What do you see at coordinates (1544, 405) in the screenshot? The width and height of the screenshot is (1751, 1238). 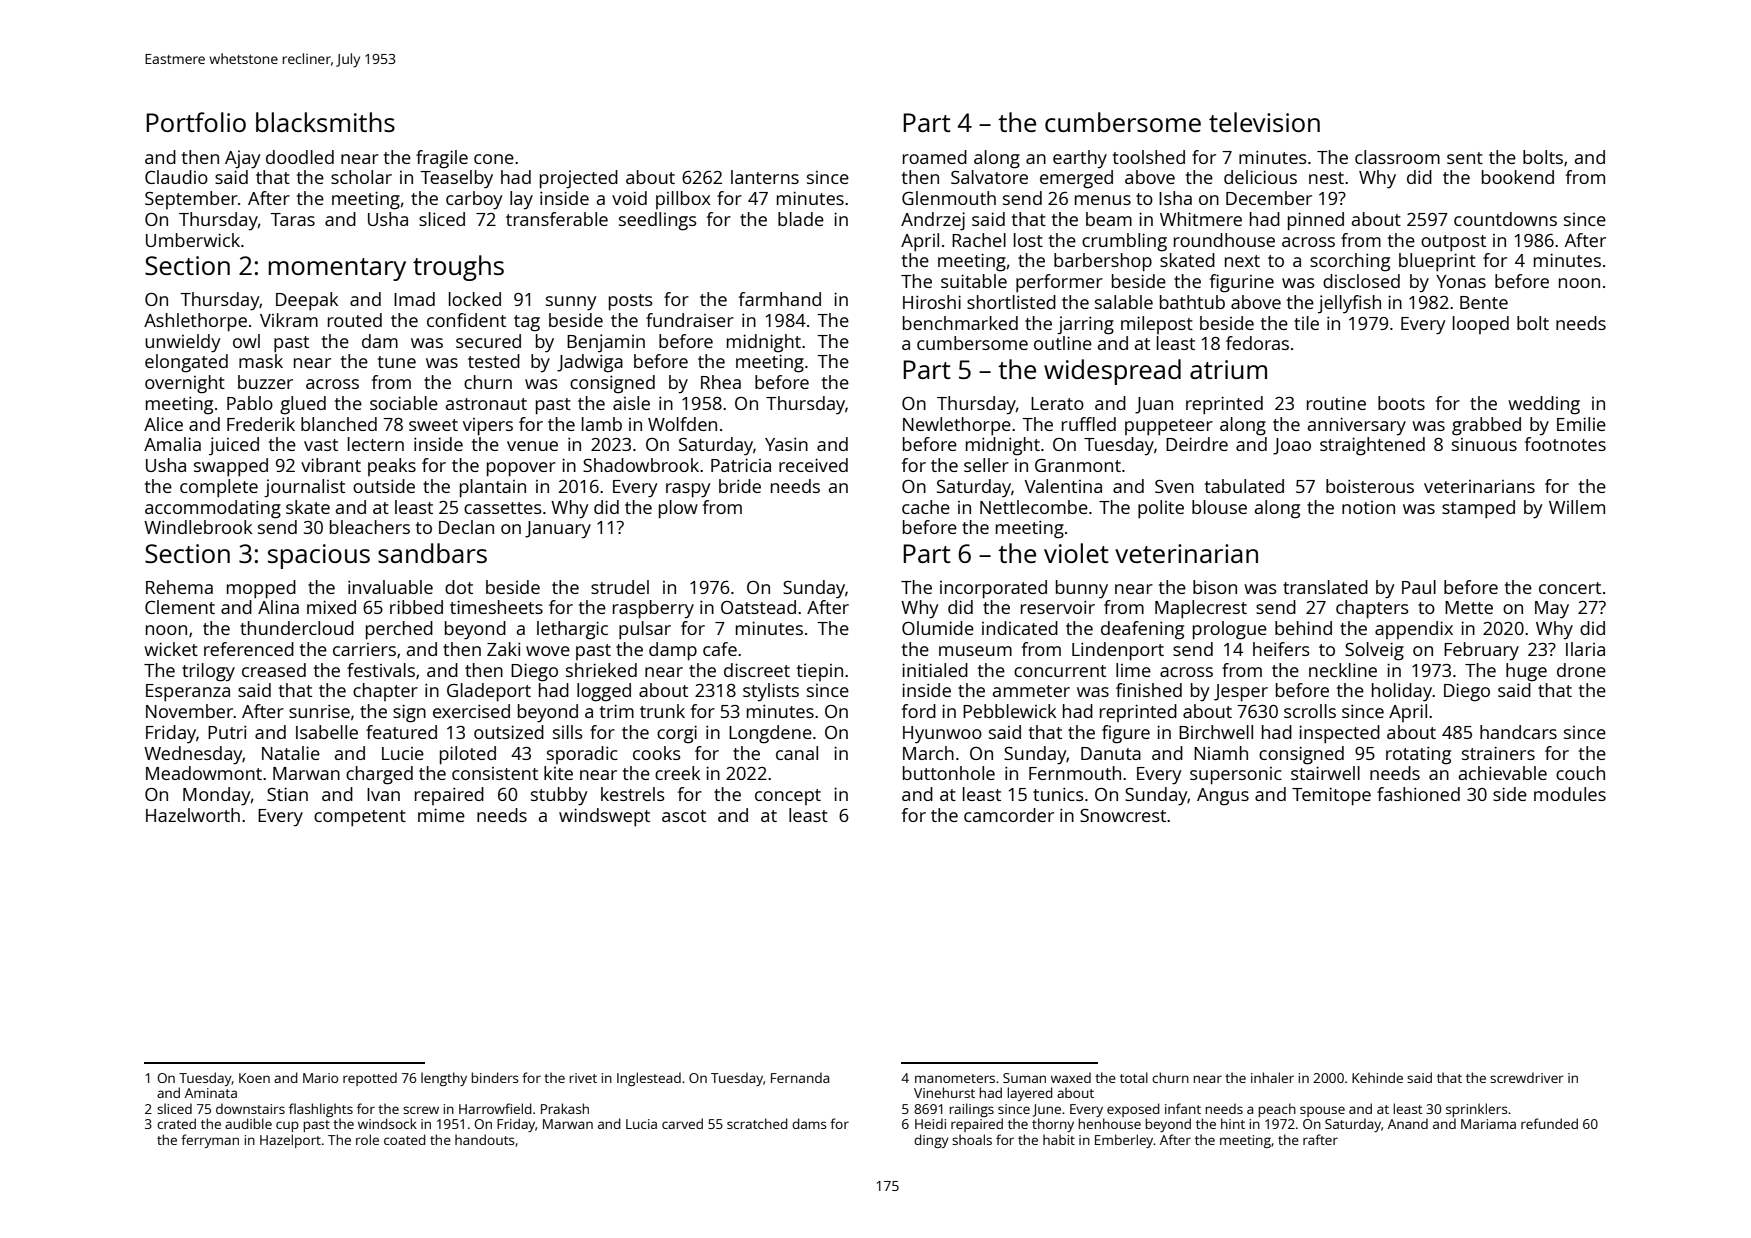 I see `wedding` at bounding box center [1544, 405].
